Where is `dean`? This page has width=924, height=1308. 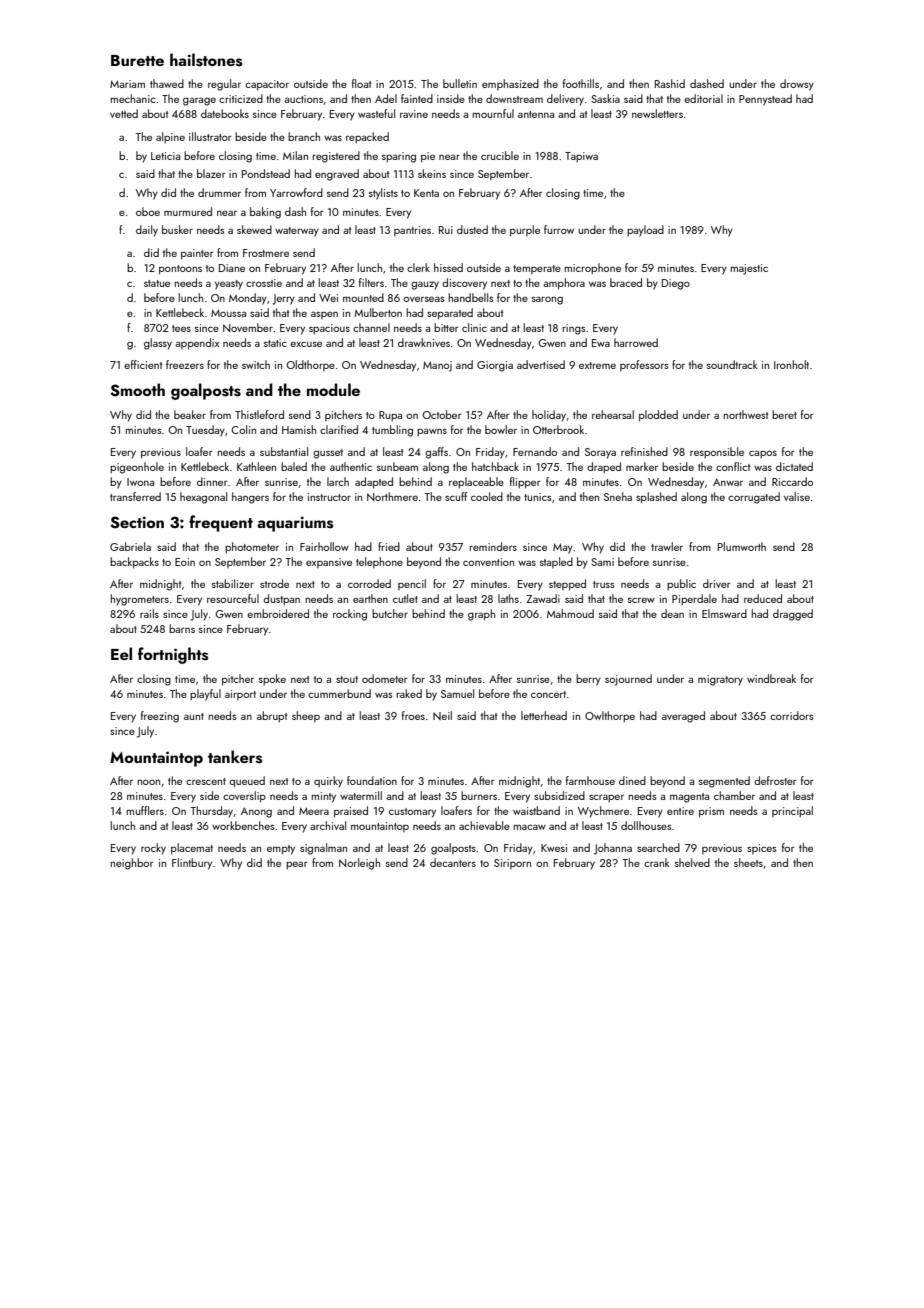
dean is located at coordinates (672, 613).
